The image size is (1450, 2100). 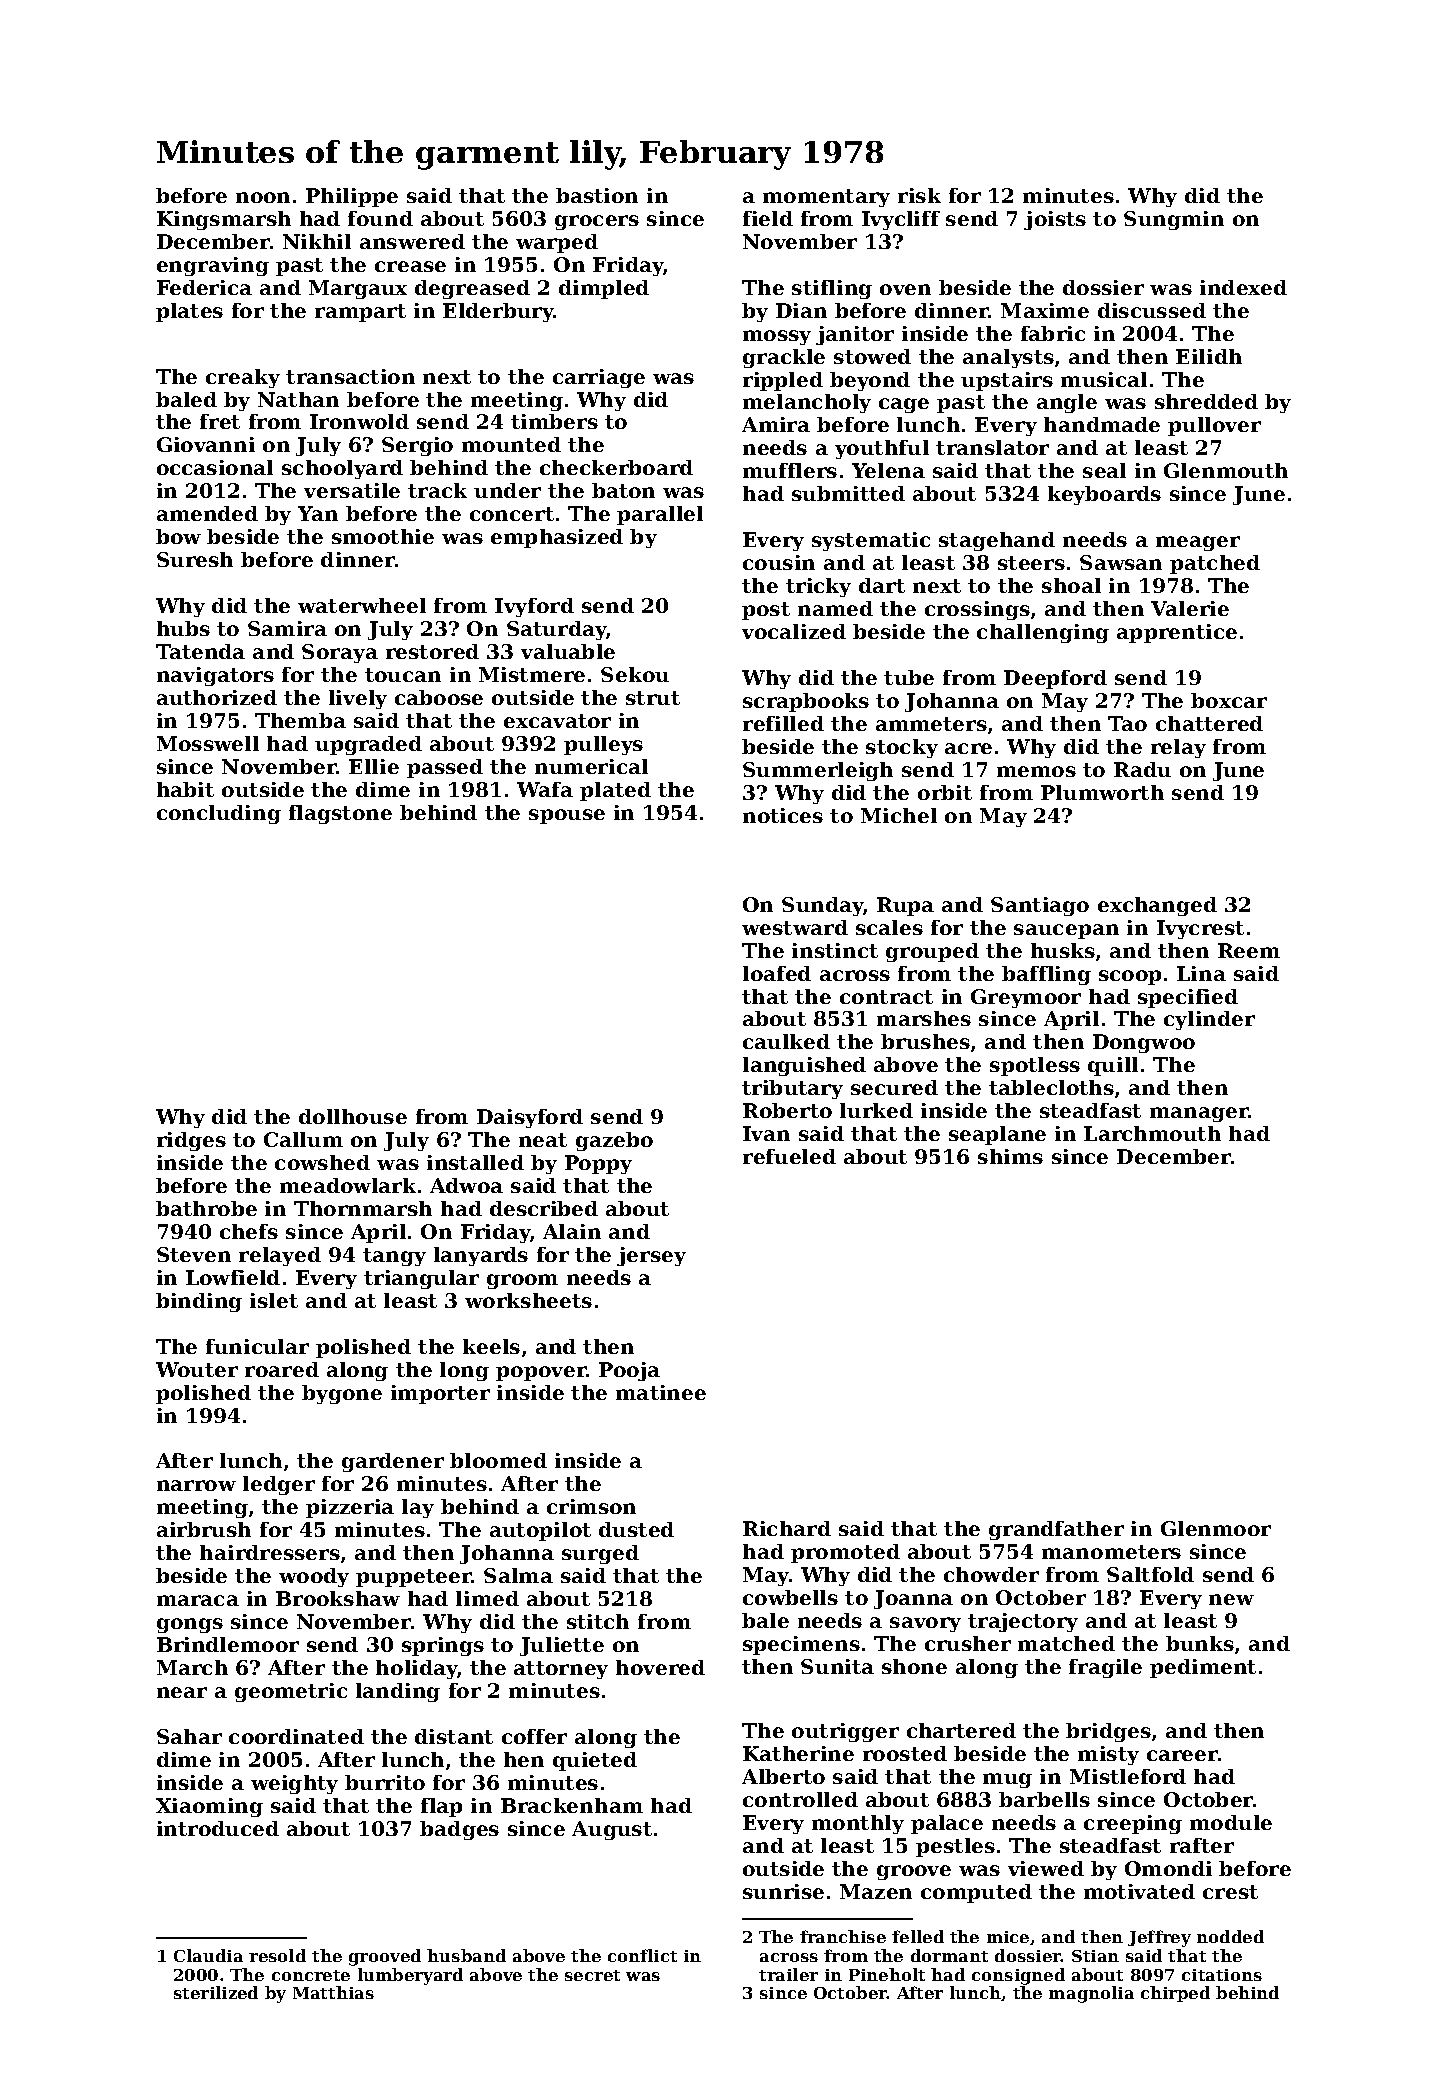 I want to click on refueled, so click(x=789, y=1156).
